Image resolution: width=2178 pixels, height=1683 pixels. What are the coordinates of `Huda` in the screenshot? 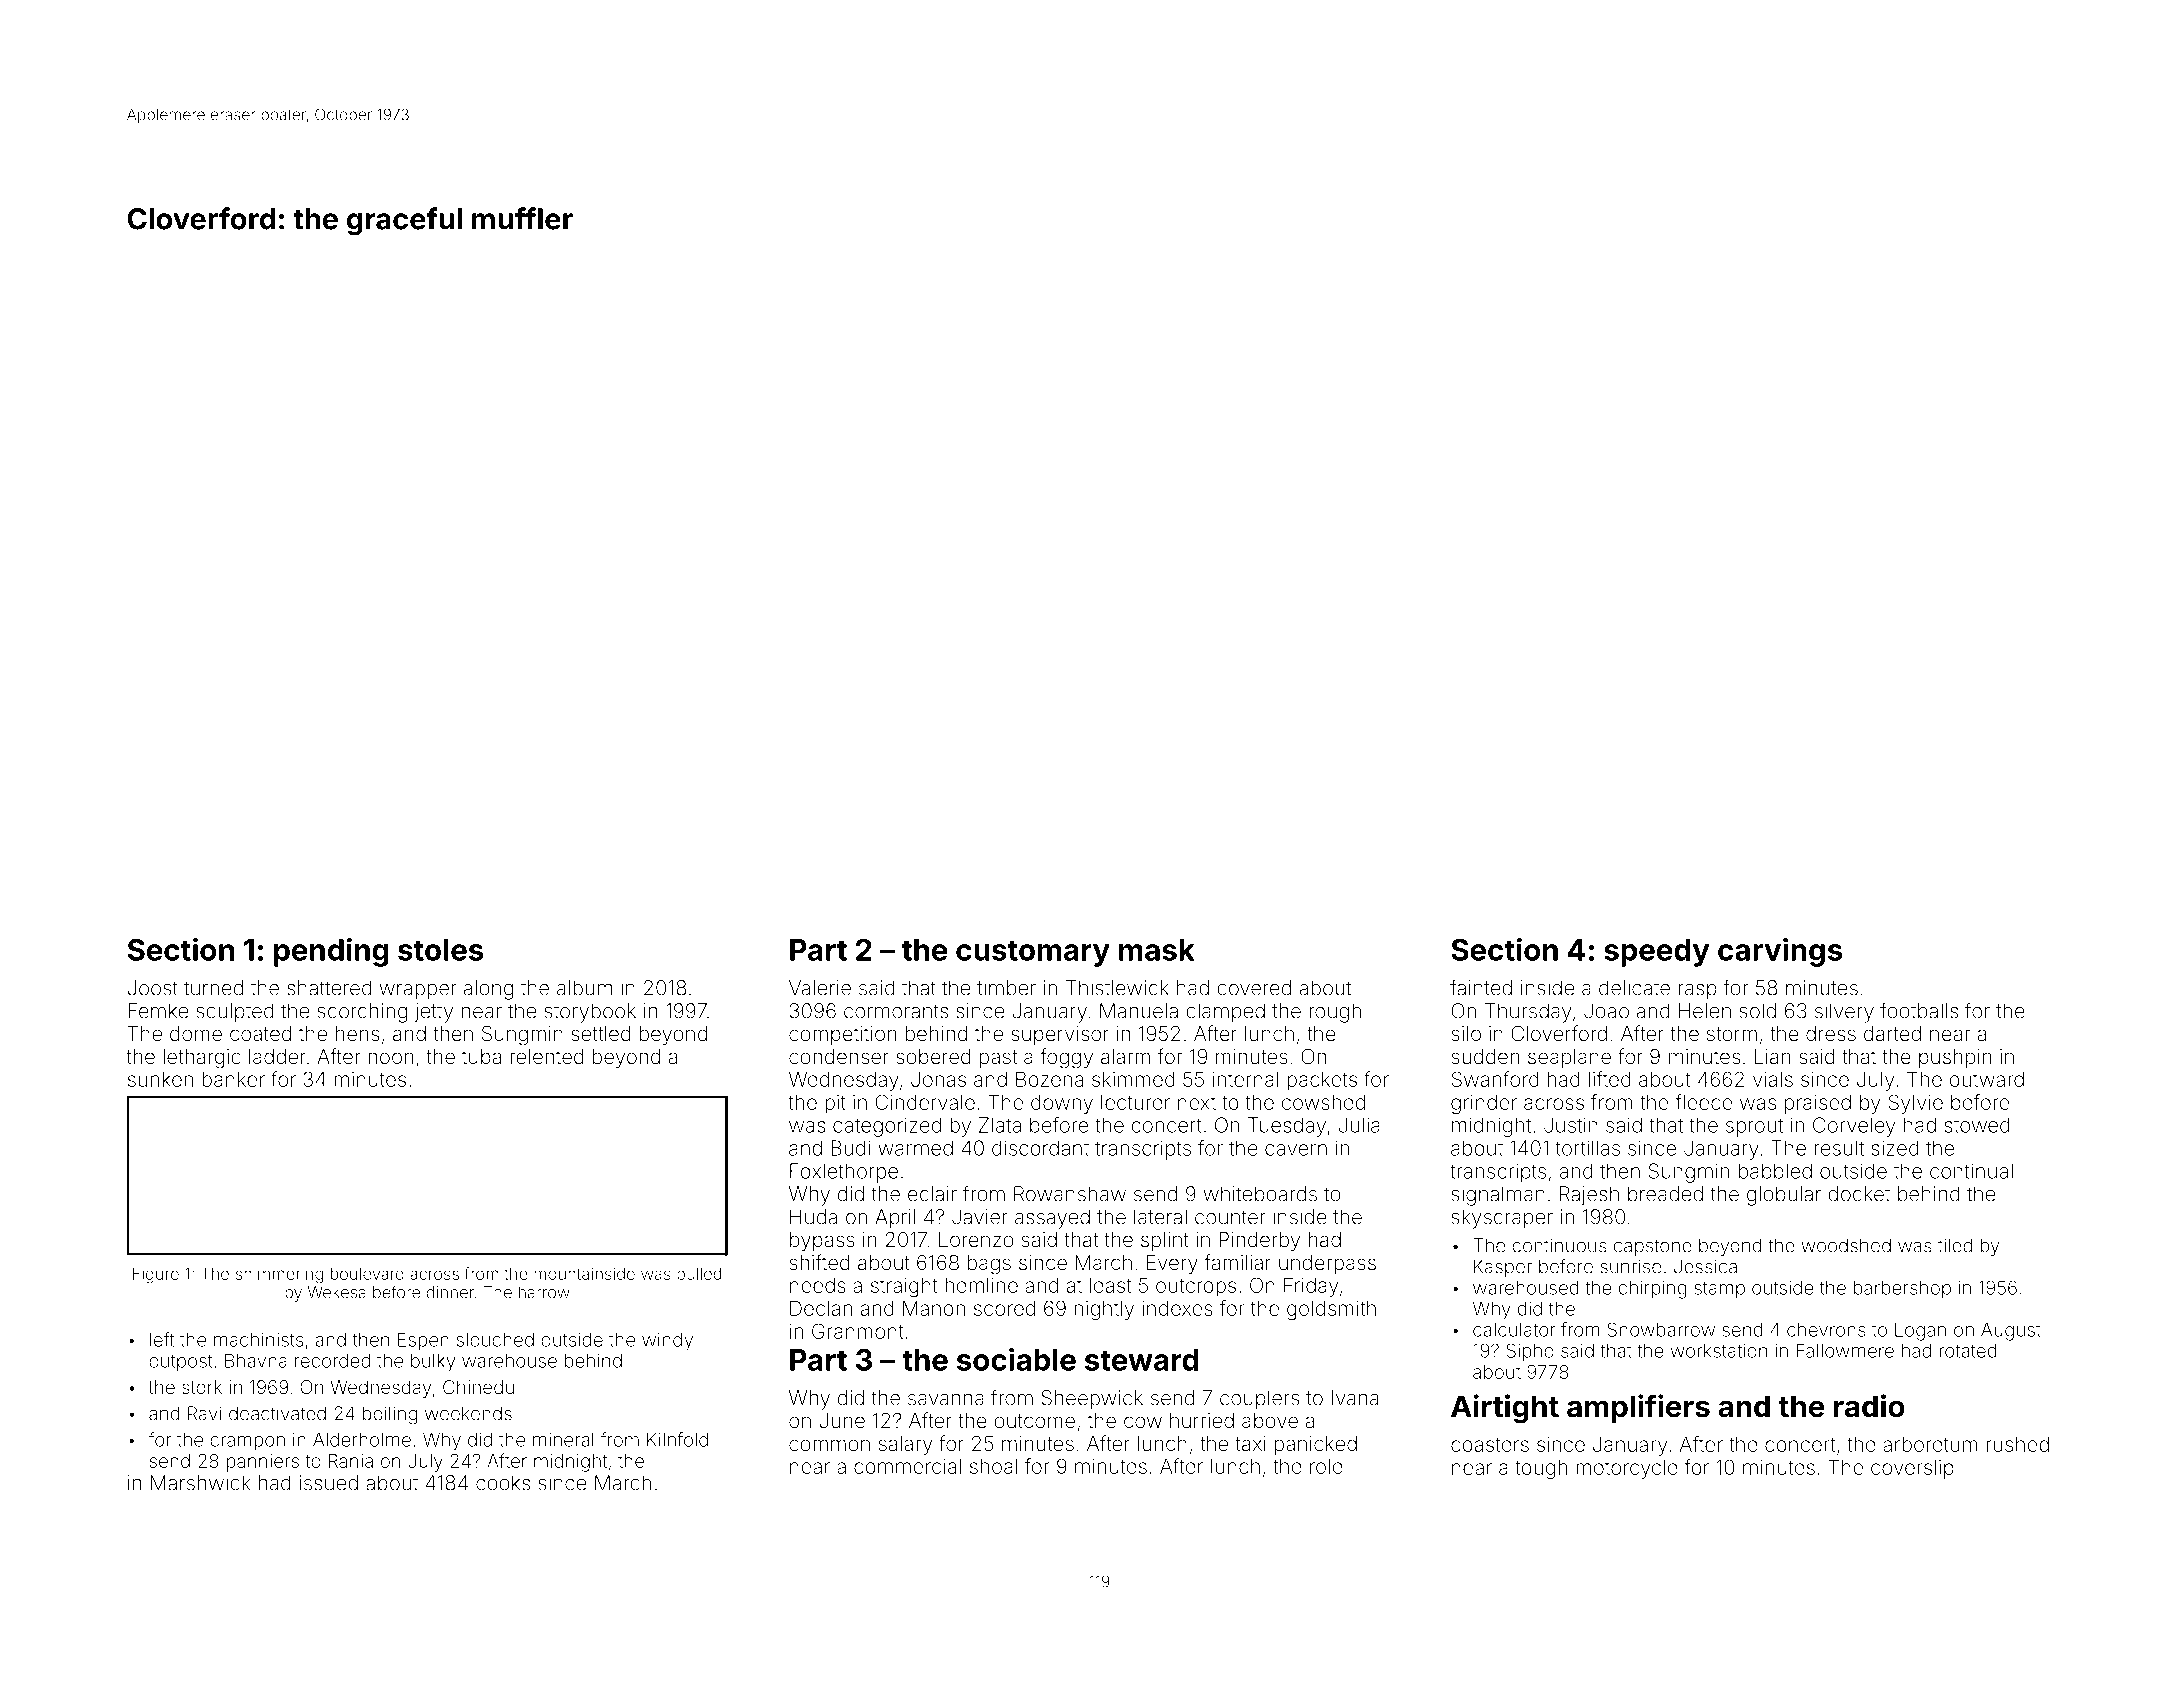 It's located at (813, 1217).
